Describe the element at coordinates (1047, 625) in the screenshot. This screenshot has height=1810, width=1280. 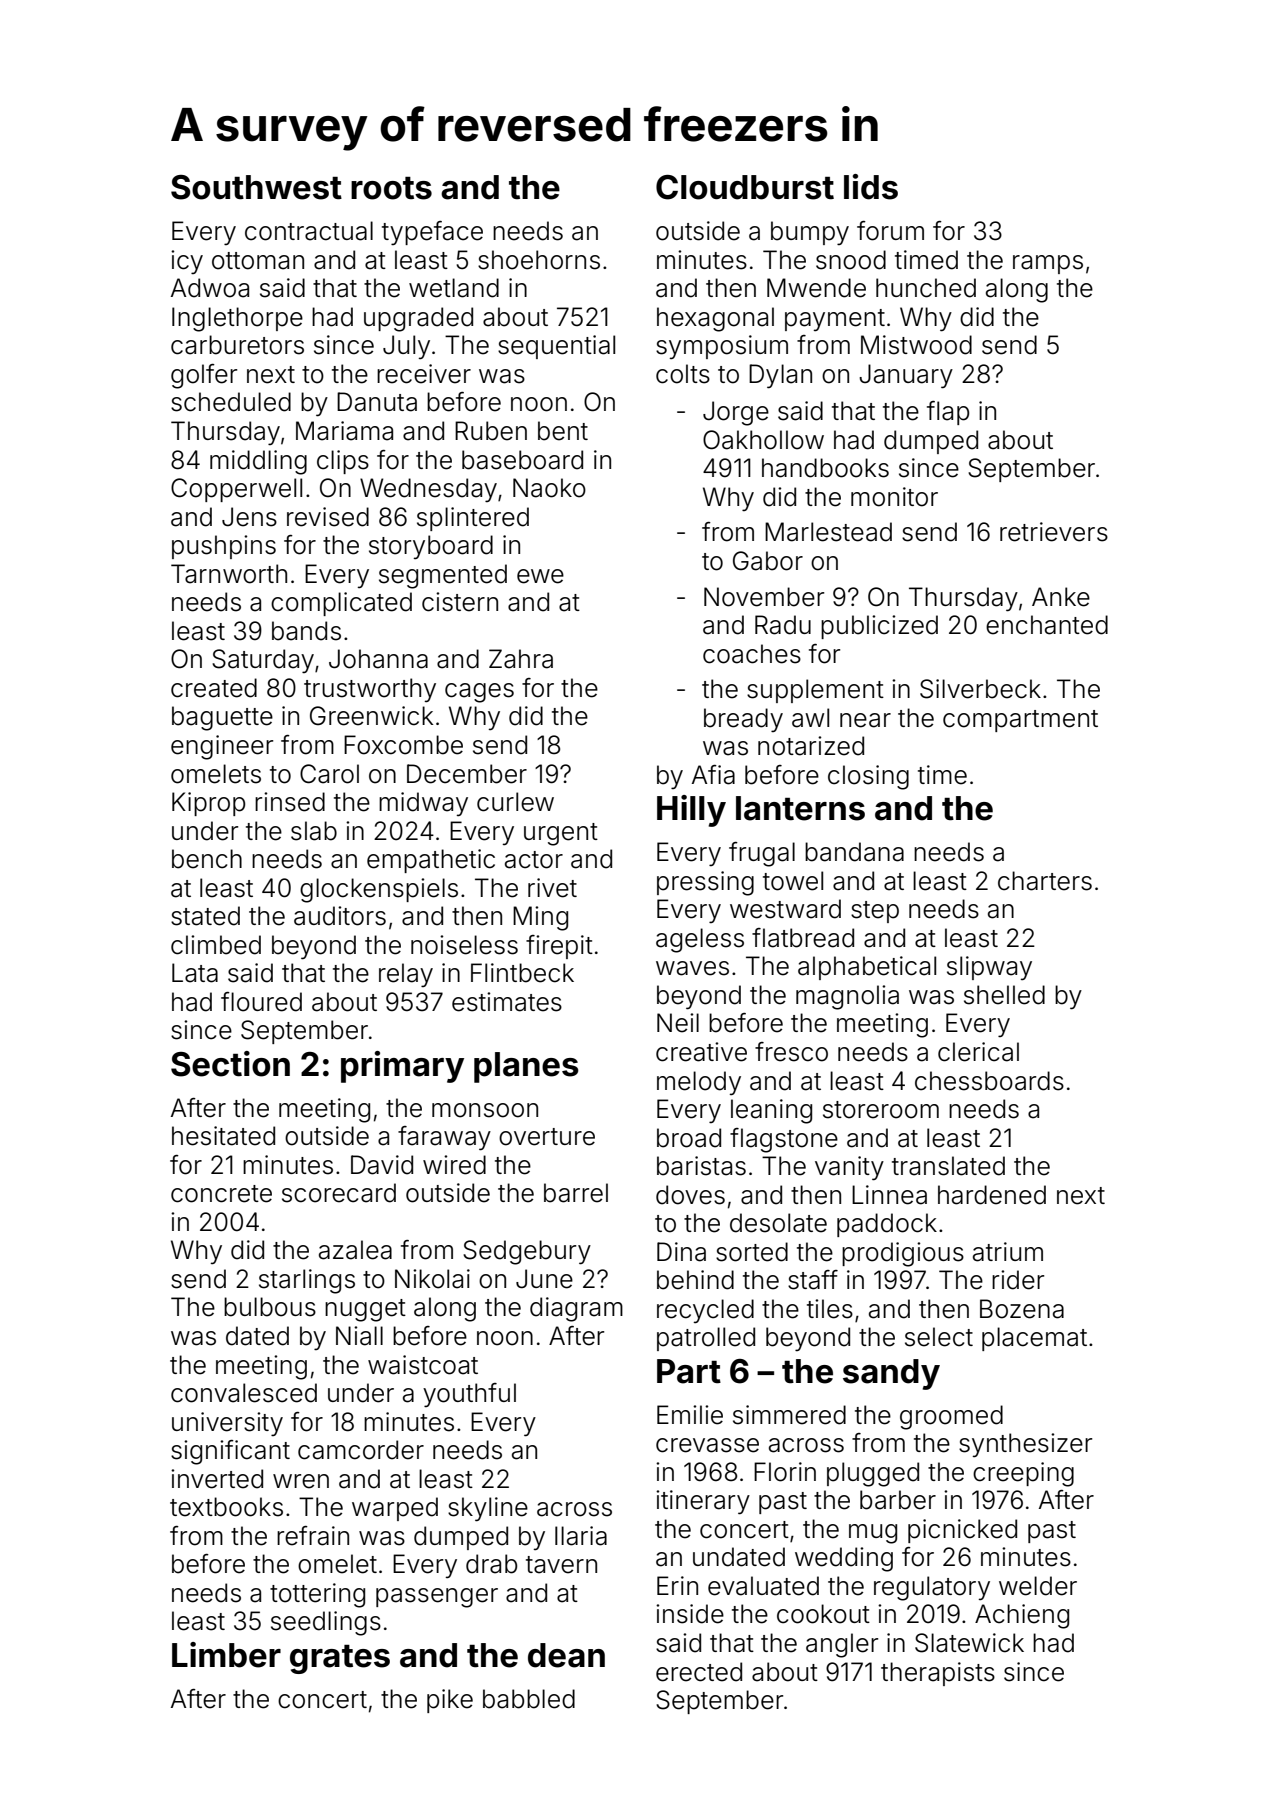
I see `enchanted` at that location.
